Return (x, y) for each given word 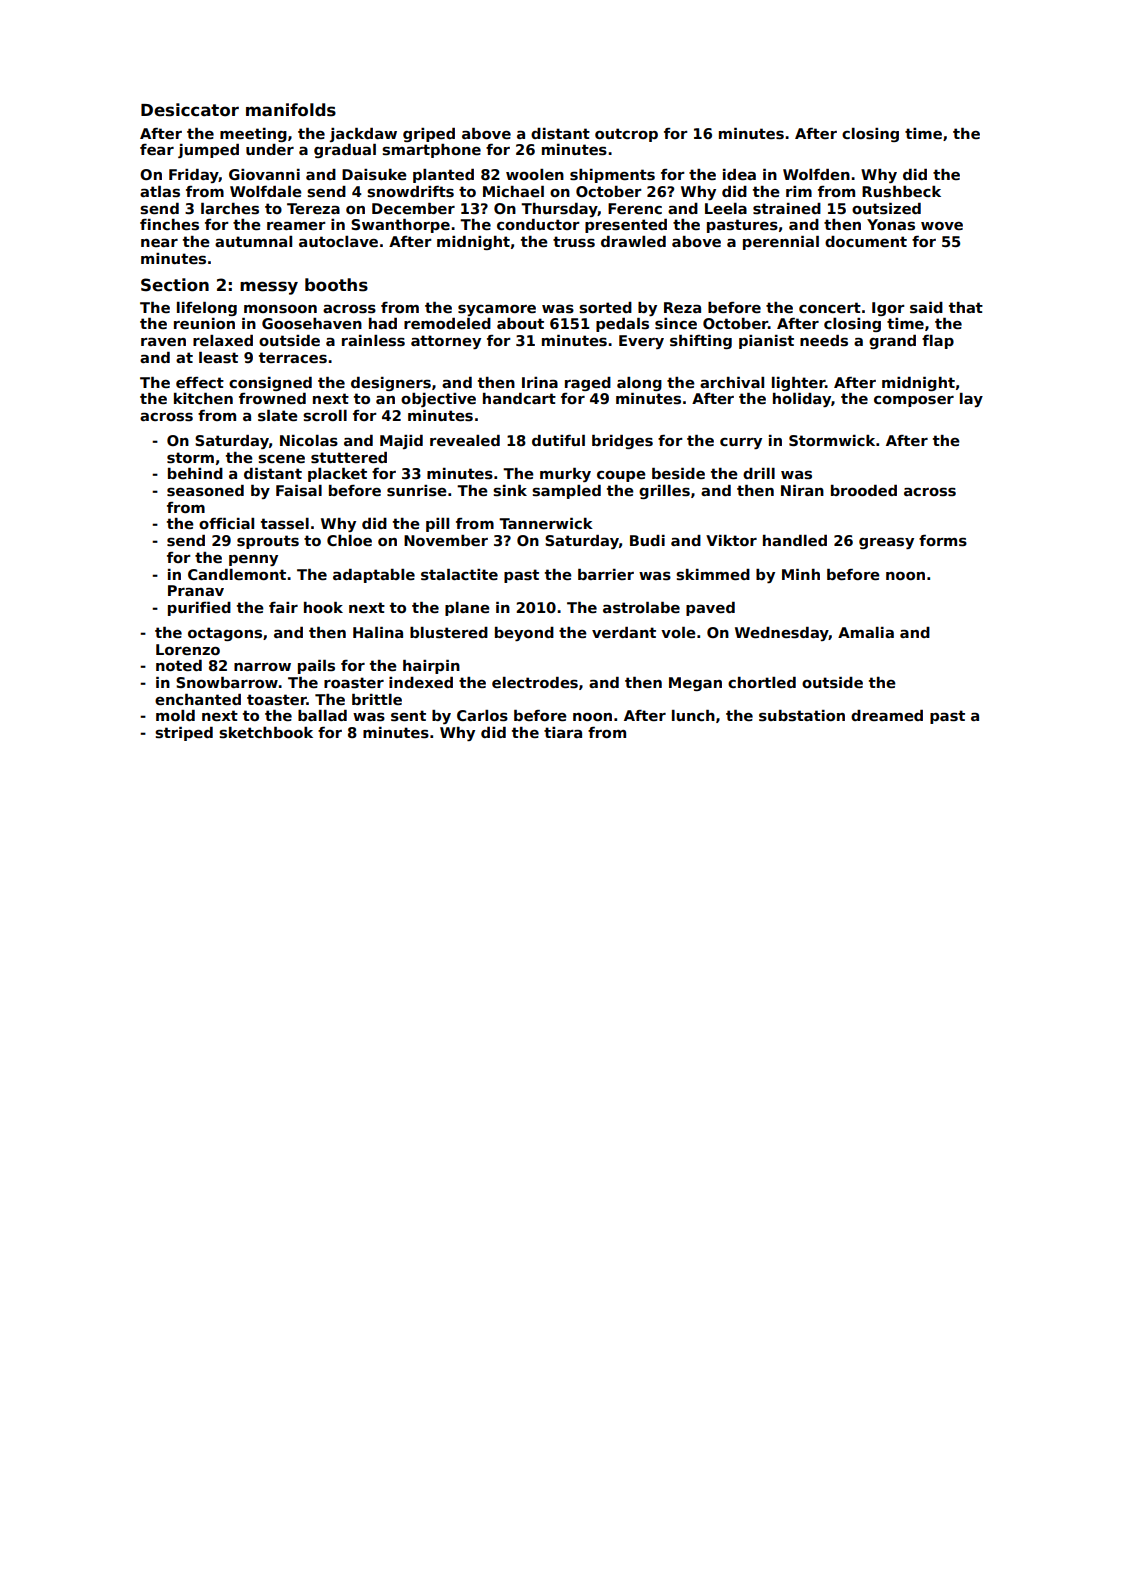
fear (157, 149)
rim (799, 191)
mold (175, 715)
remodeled (447, 323)
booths (336, 285)
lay (971, 400)
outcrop (626, 135)
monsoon (280, 309)
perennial (781, 243)
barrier (606, 574)
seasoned (205, 491)
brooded (864, 490)
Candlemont (237, 574)
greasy (886, 543)
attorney (446, 342)
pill (437, 525)
